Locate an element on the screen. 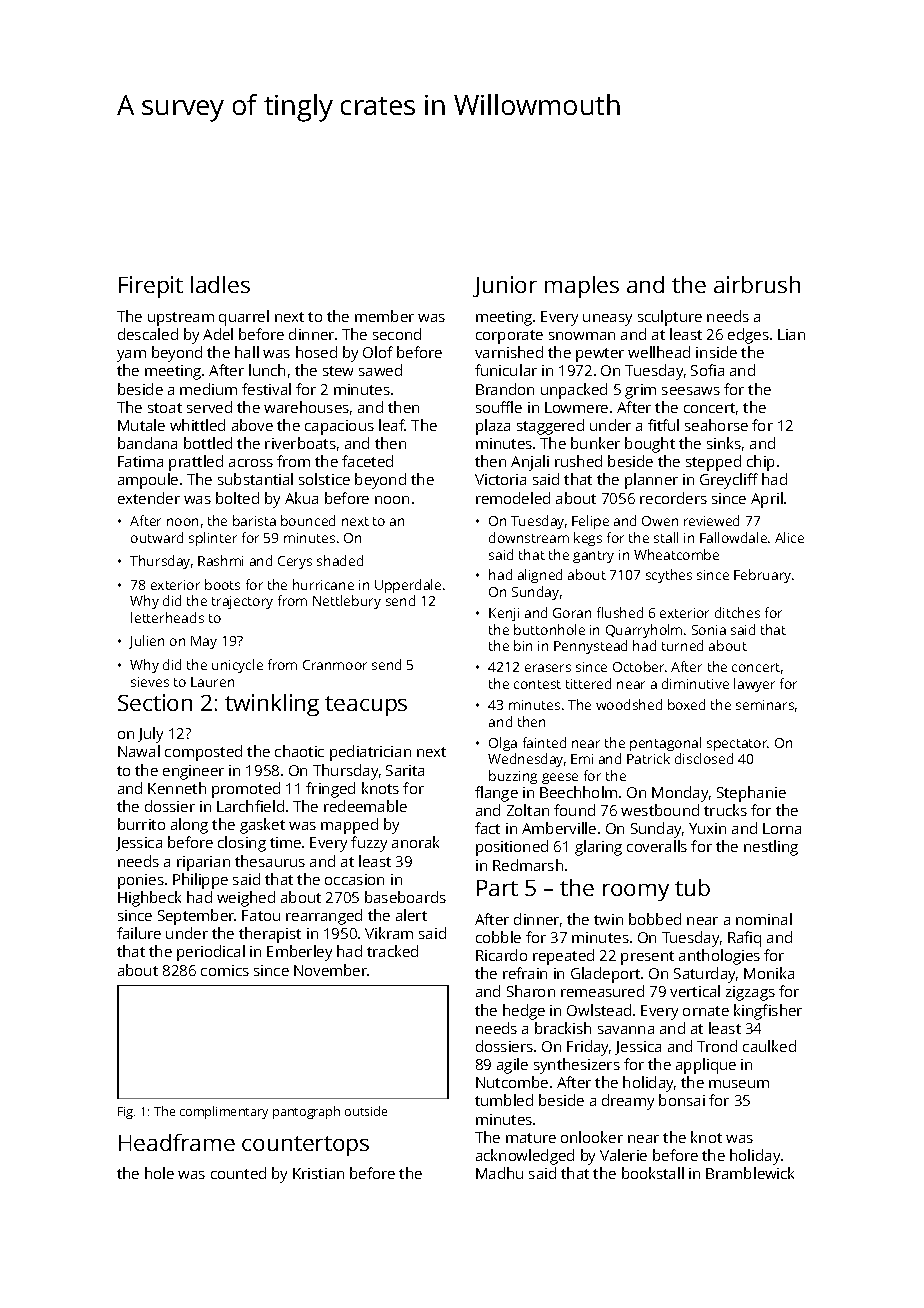  Kristian is located at coordinates (318, 1173).
